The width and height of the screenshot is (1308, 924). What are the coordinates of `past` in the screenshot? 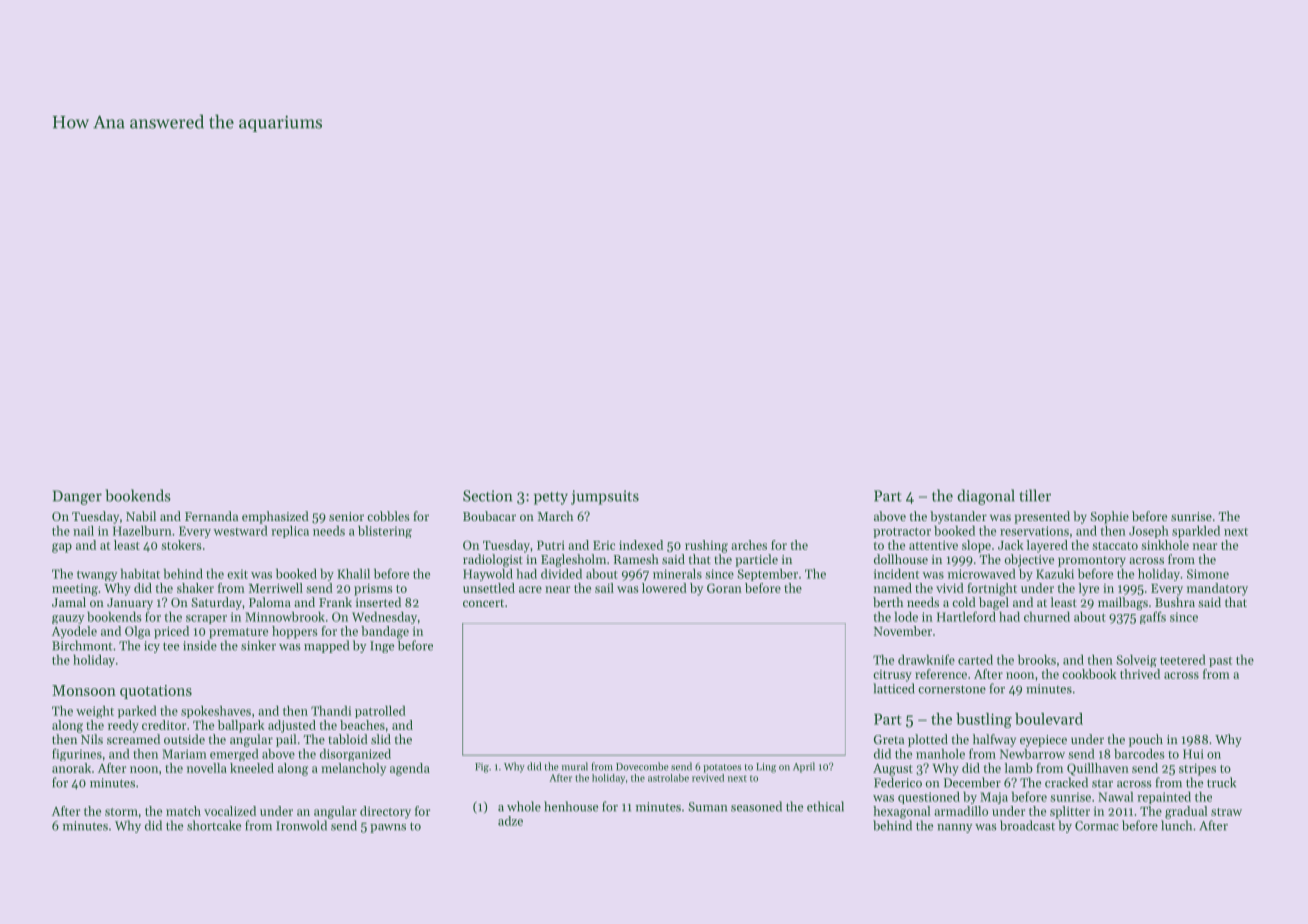 It's located at (1220, 661).
